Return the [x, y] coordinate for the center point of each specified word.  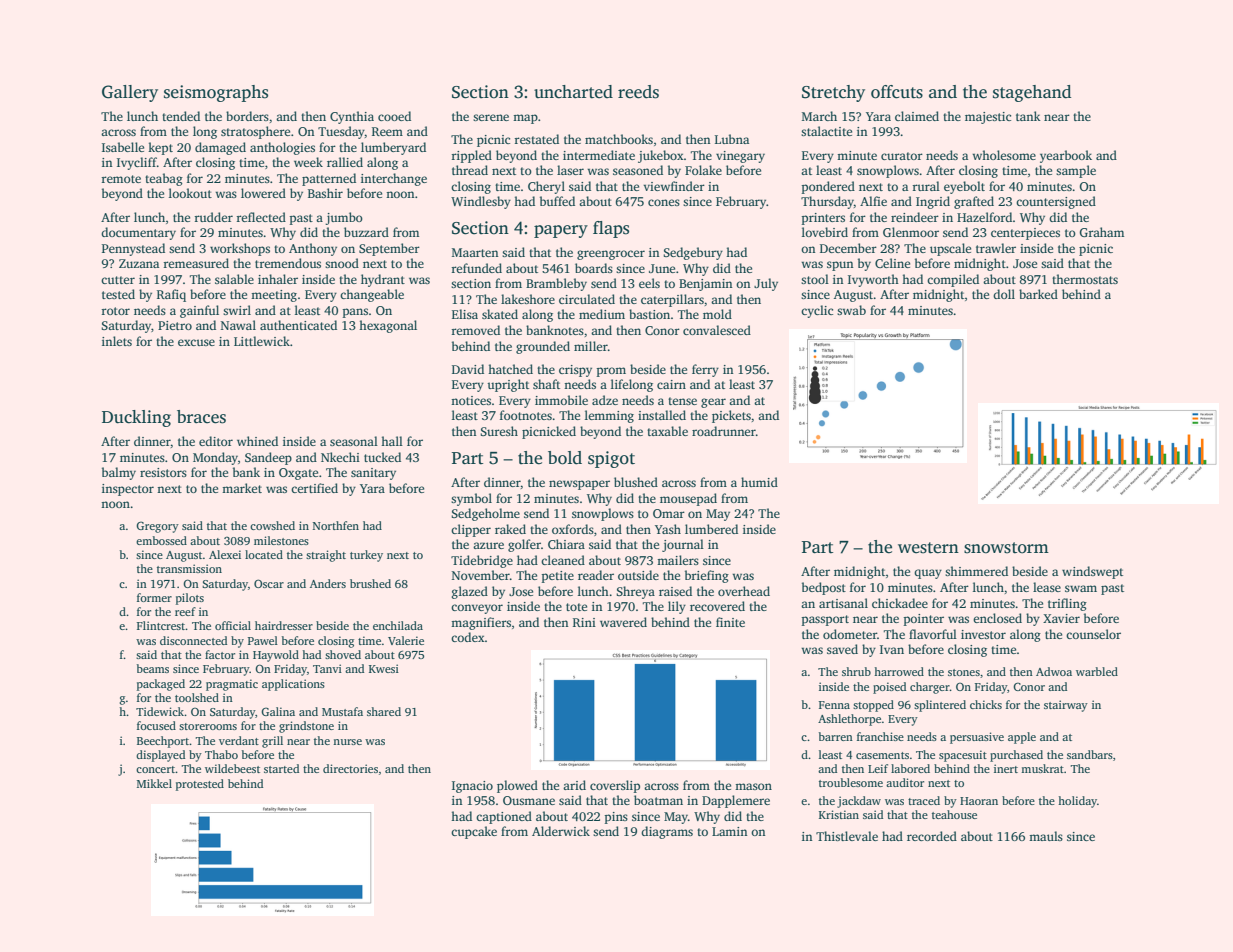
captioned [504, 817]
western [928, 548]
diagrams [667, 832]
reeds [638, 92]
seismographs [216, 93]
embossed [161, 540]
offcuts [897, 92]
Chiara [566, 544]
